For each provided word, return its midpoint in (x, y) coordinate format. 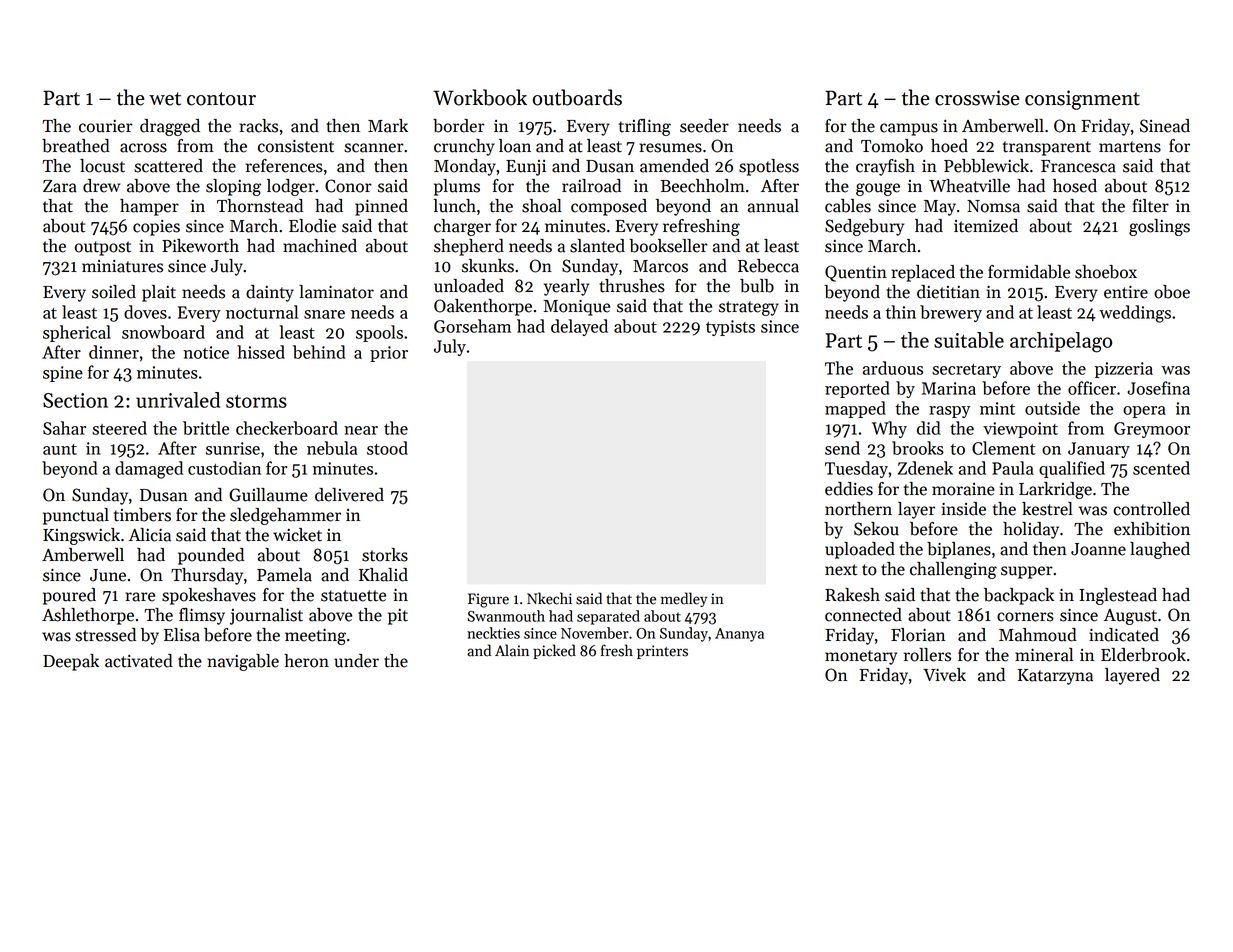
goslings (1159, 227)
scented (1161, 468)
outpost (103, 248)
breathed (76, 146)
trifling (645, 127)
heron (306, 661)
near (361, 430)
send (842, 448)
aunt (60, 449)
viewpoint (1020, 430)
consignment (1082, 100)
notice (206, 352)
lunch (454, 206)
